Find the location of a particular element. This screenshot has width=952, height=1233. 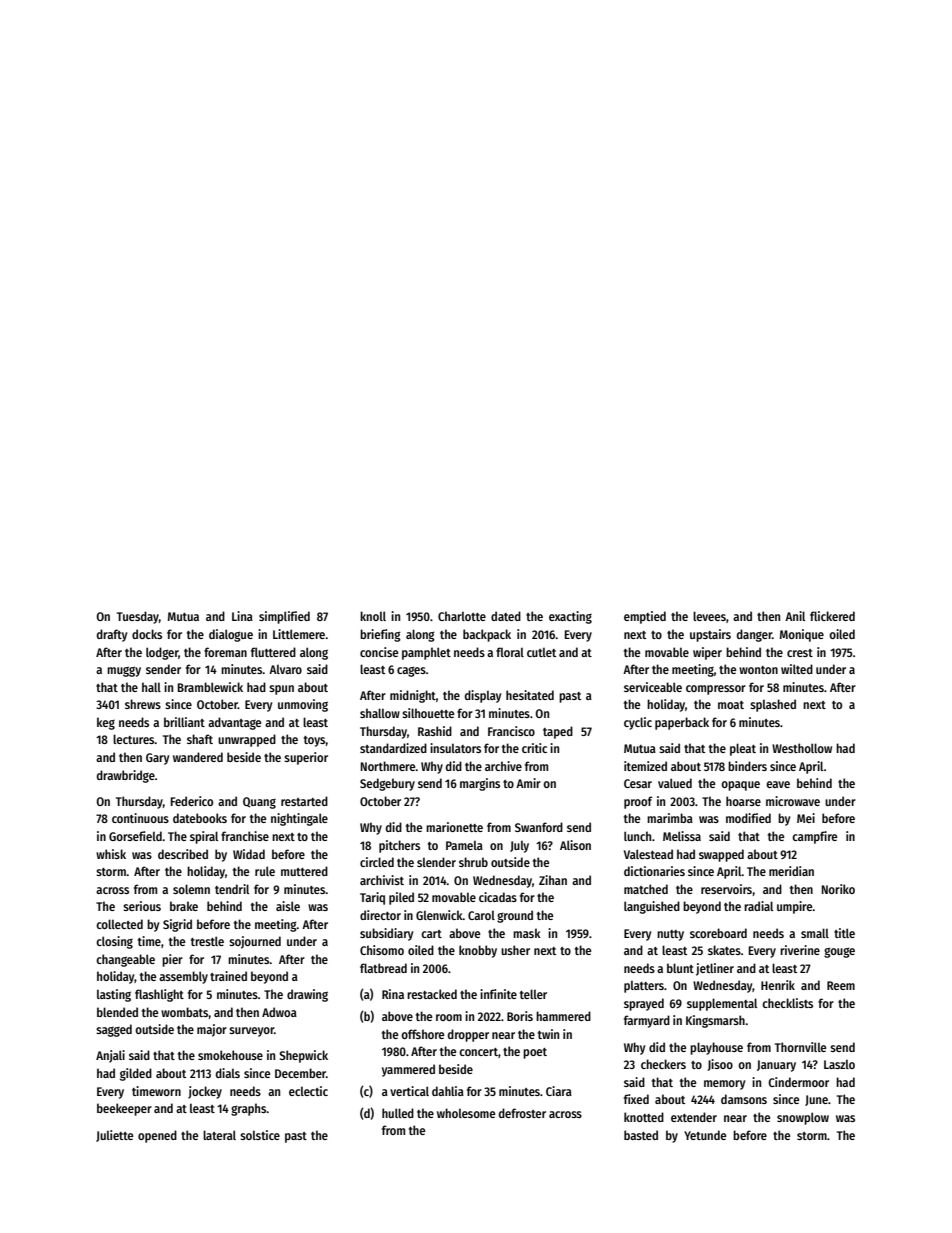

compressor is located at coordinates (716, 690).
